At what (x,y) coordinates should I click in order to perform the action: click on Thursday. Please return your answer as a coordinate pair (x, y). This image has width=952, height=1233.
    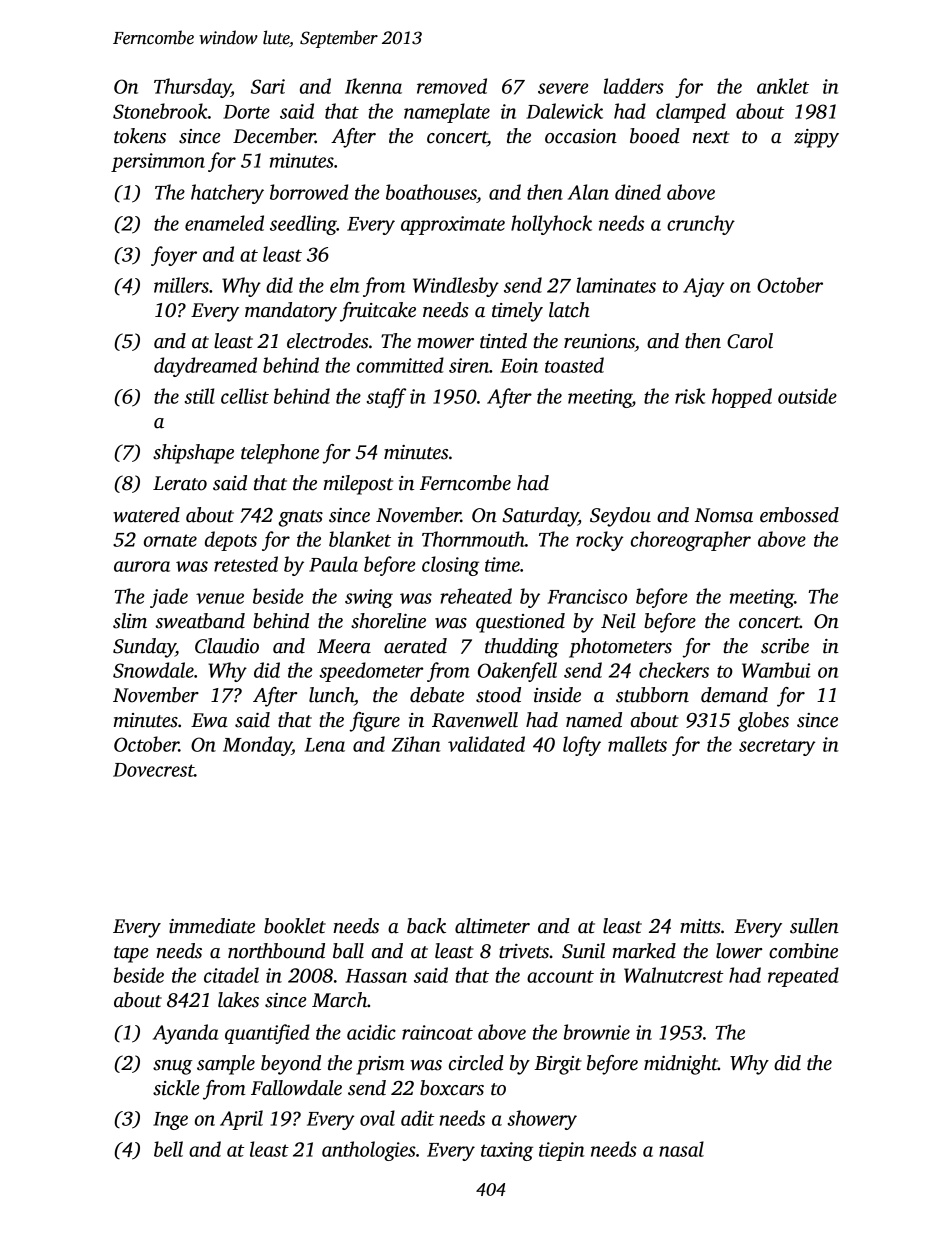
    Looking at the image, I should click on (192, 88).
